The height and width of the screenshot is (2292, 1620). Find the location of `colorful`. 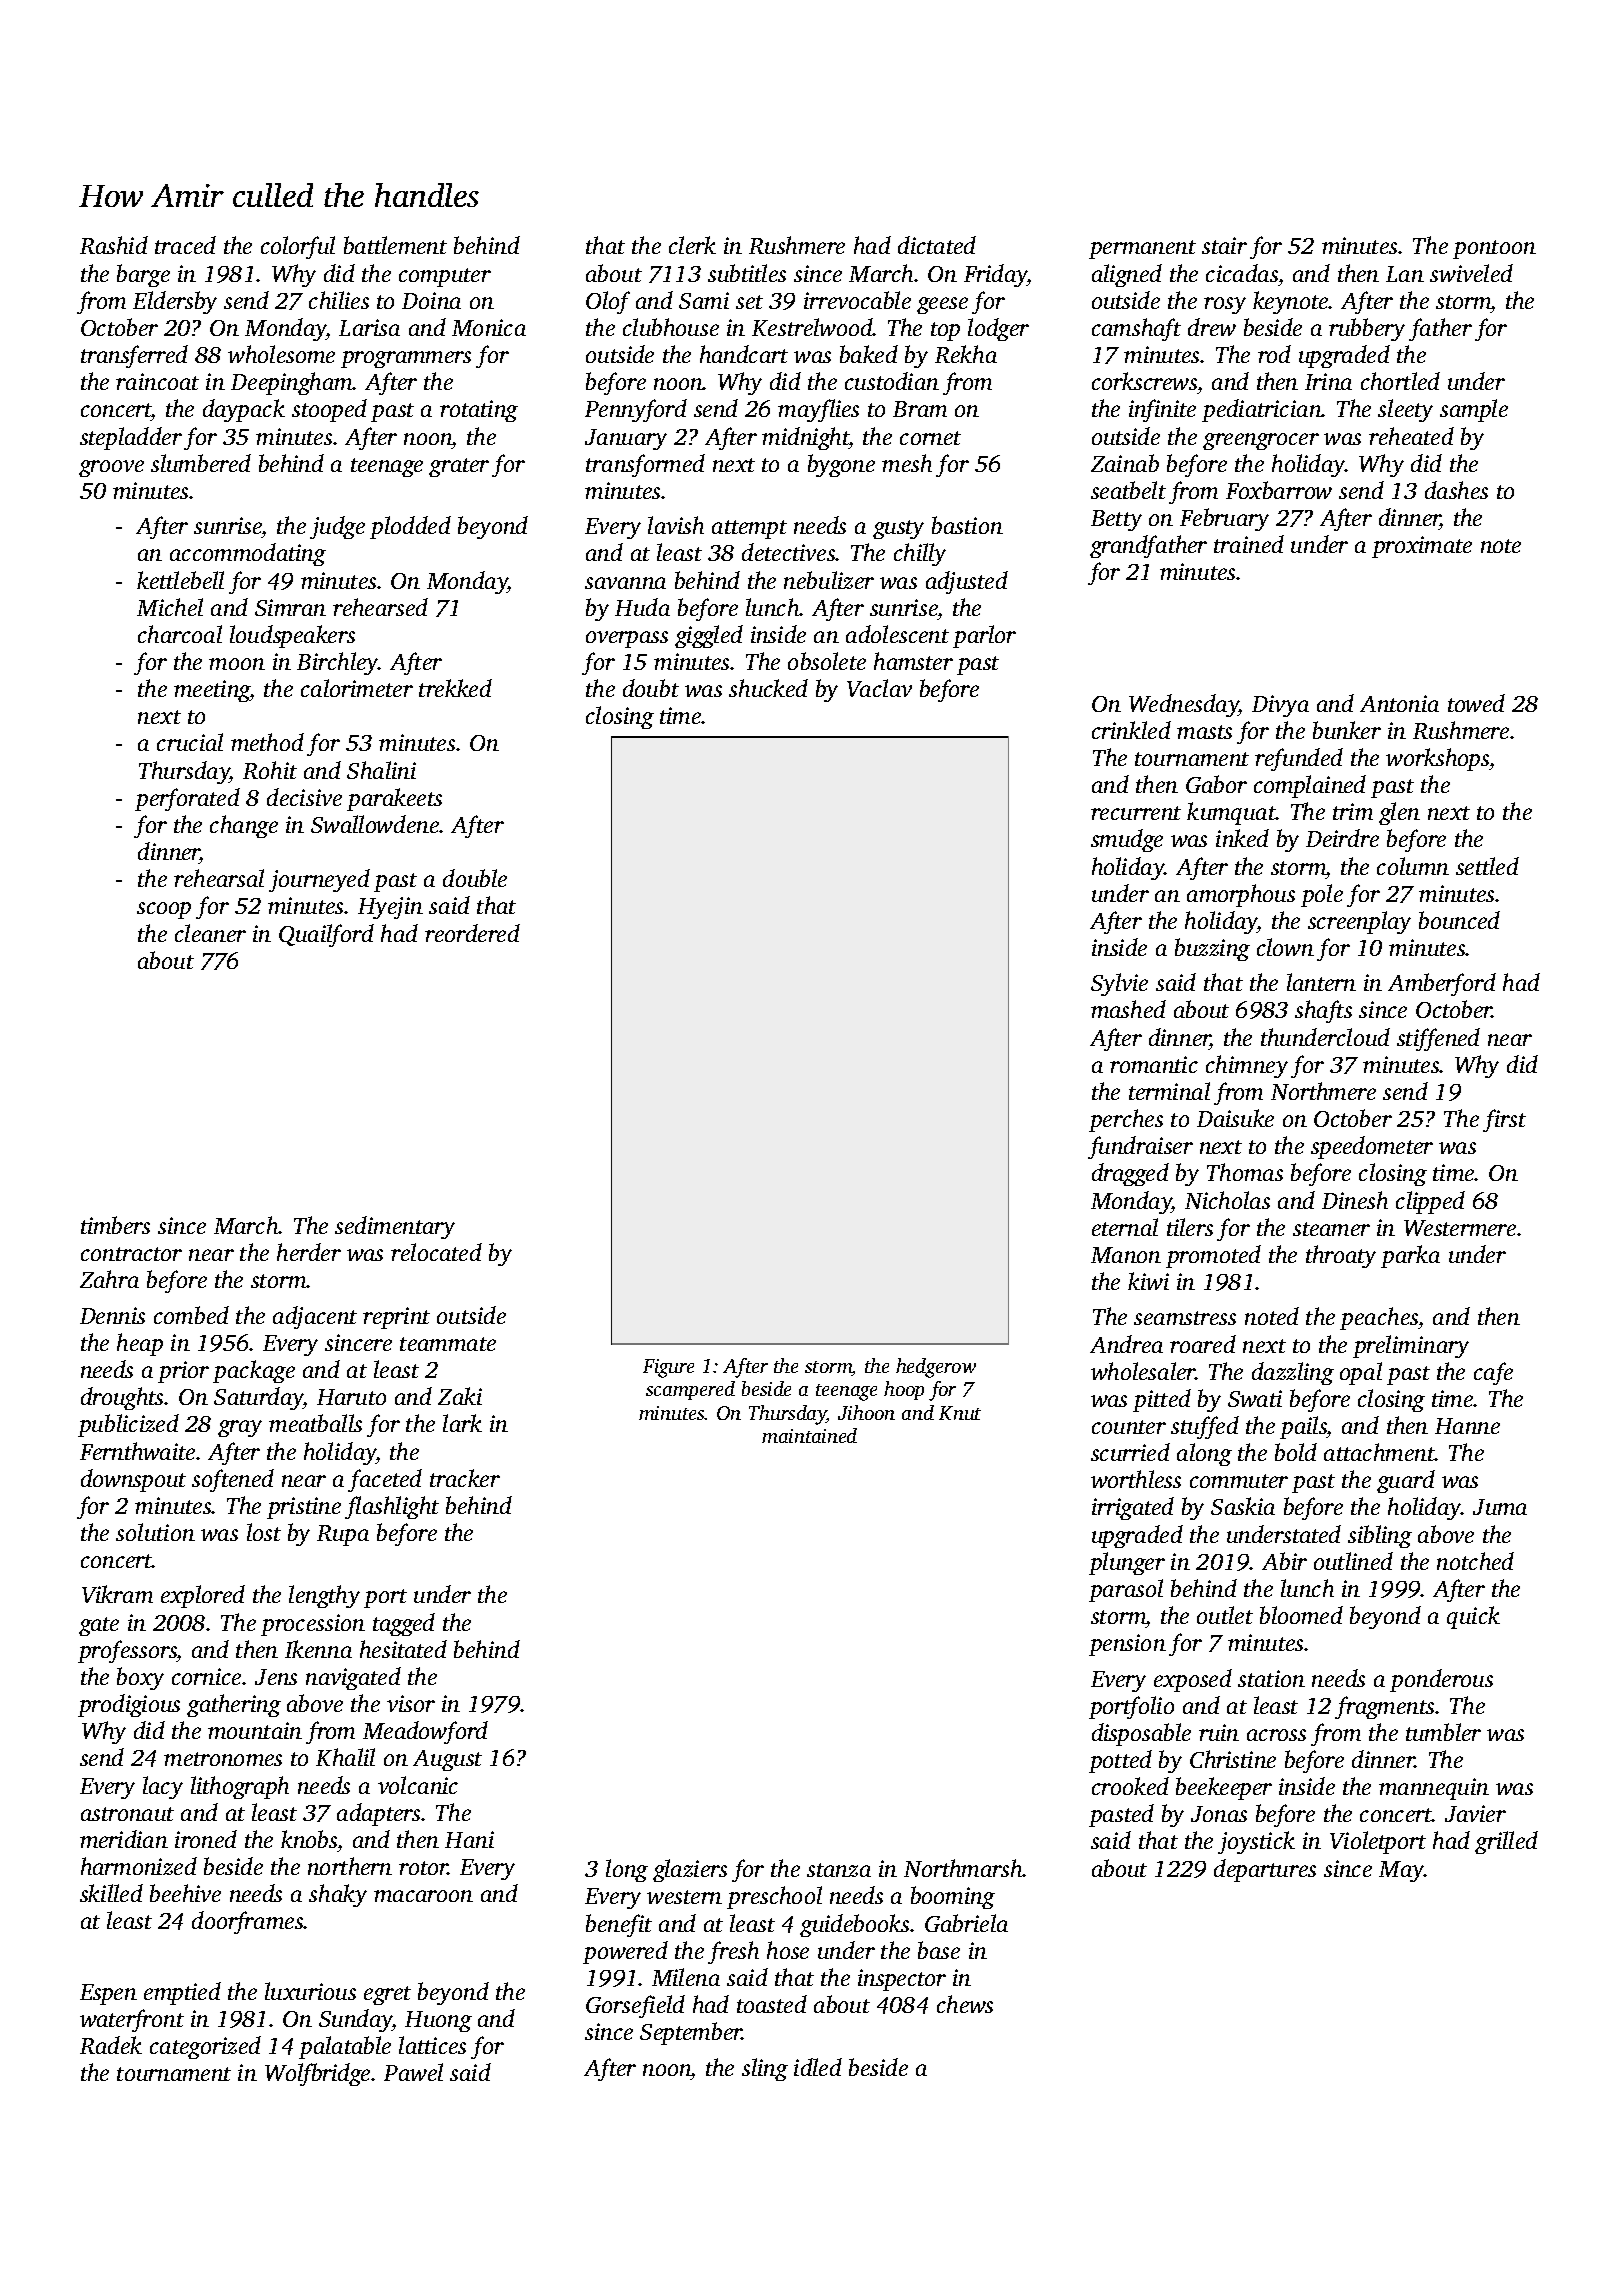

colorful is located at coordinates (298, 247).
